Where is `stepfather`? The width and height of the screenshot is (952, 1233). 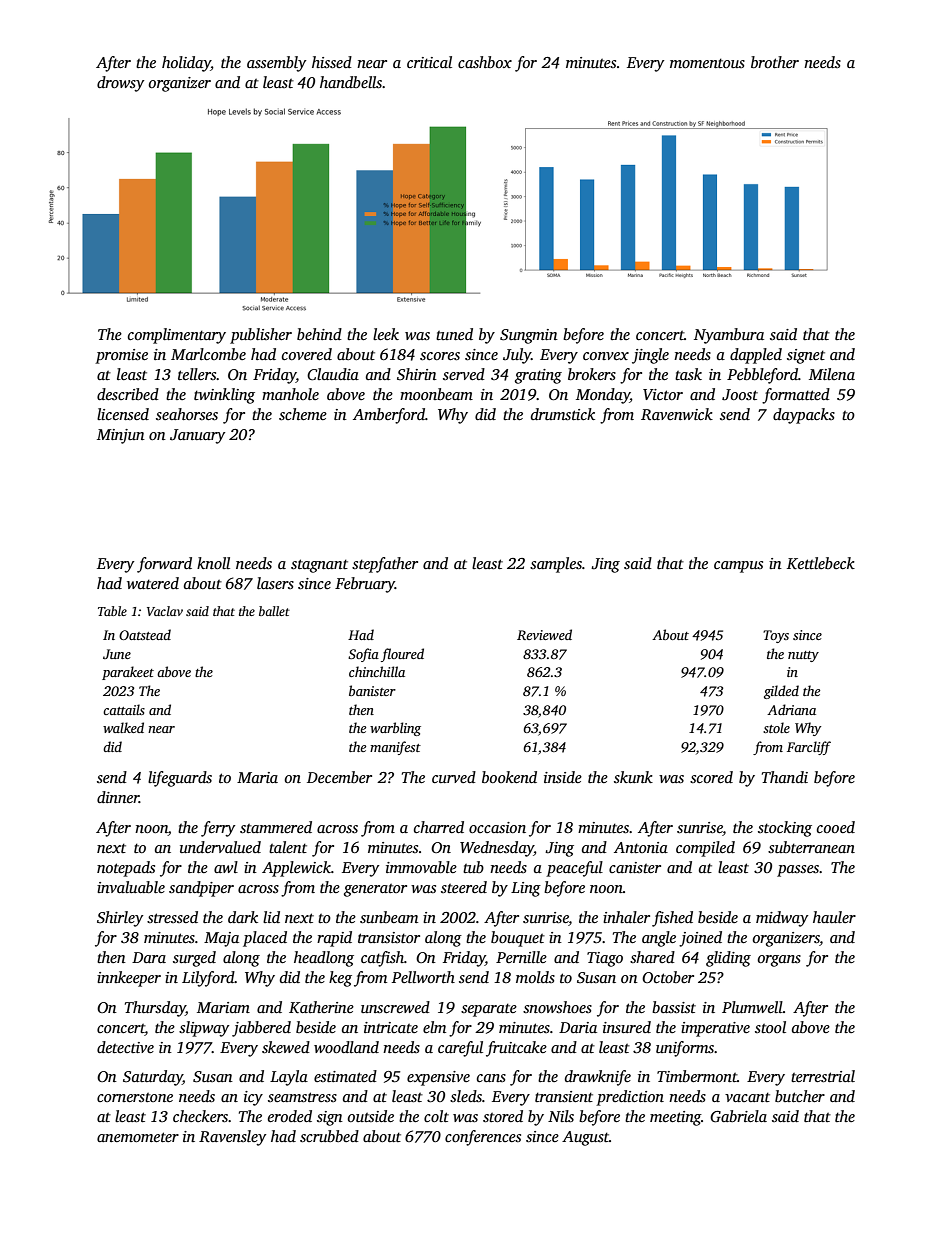
stepfather is located at coordinates (385, 565).
